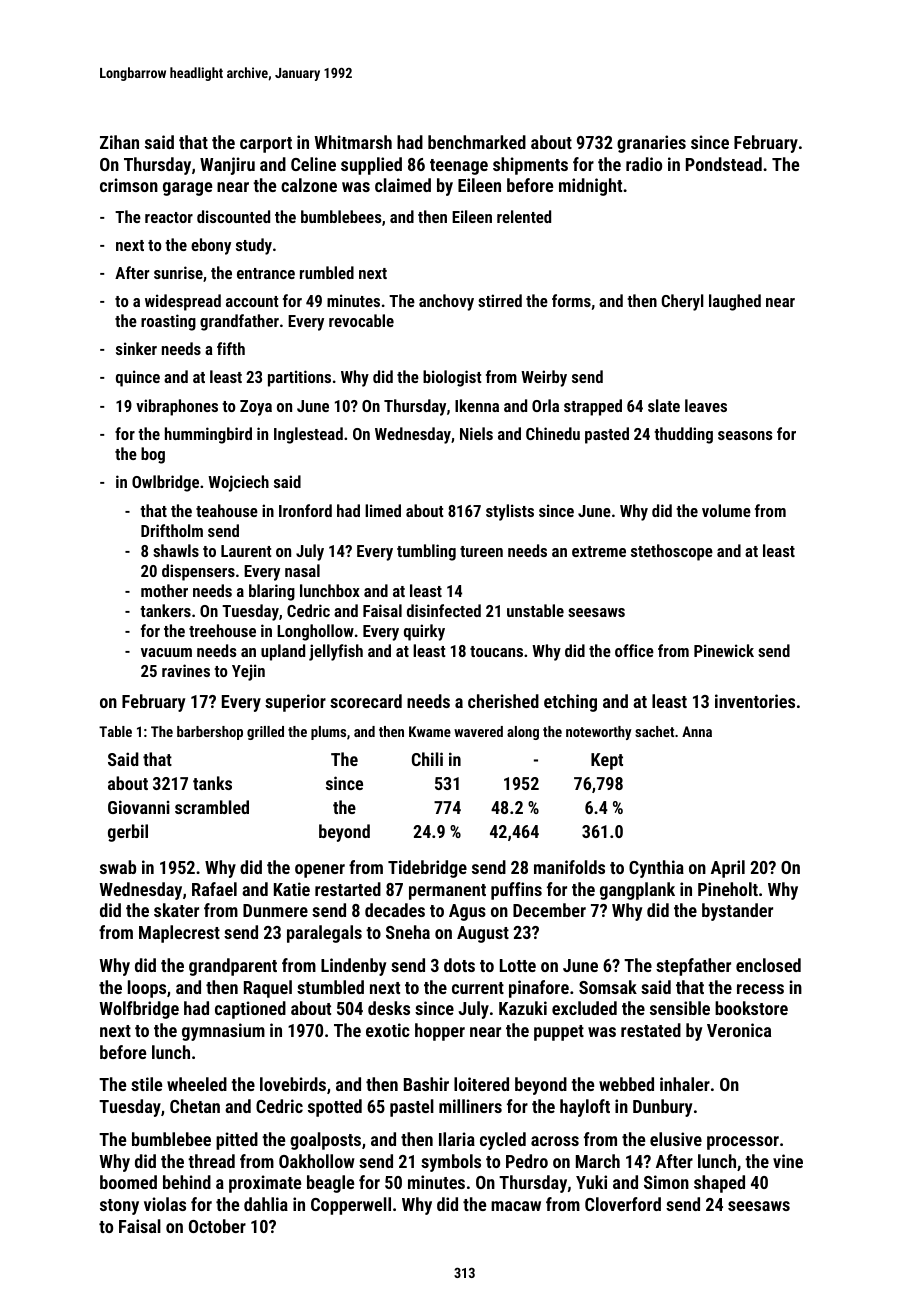 The height and width of the image is (1316, 908). I want to click on October, so click(217, 1226).
